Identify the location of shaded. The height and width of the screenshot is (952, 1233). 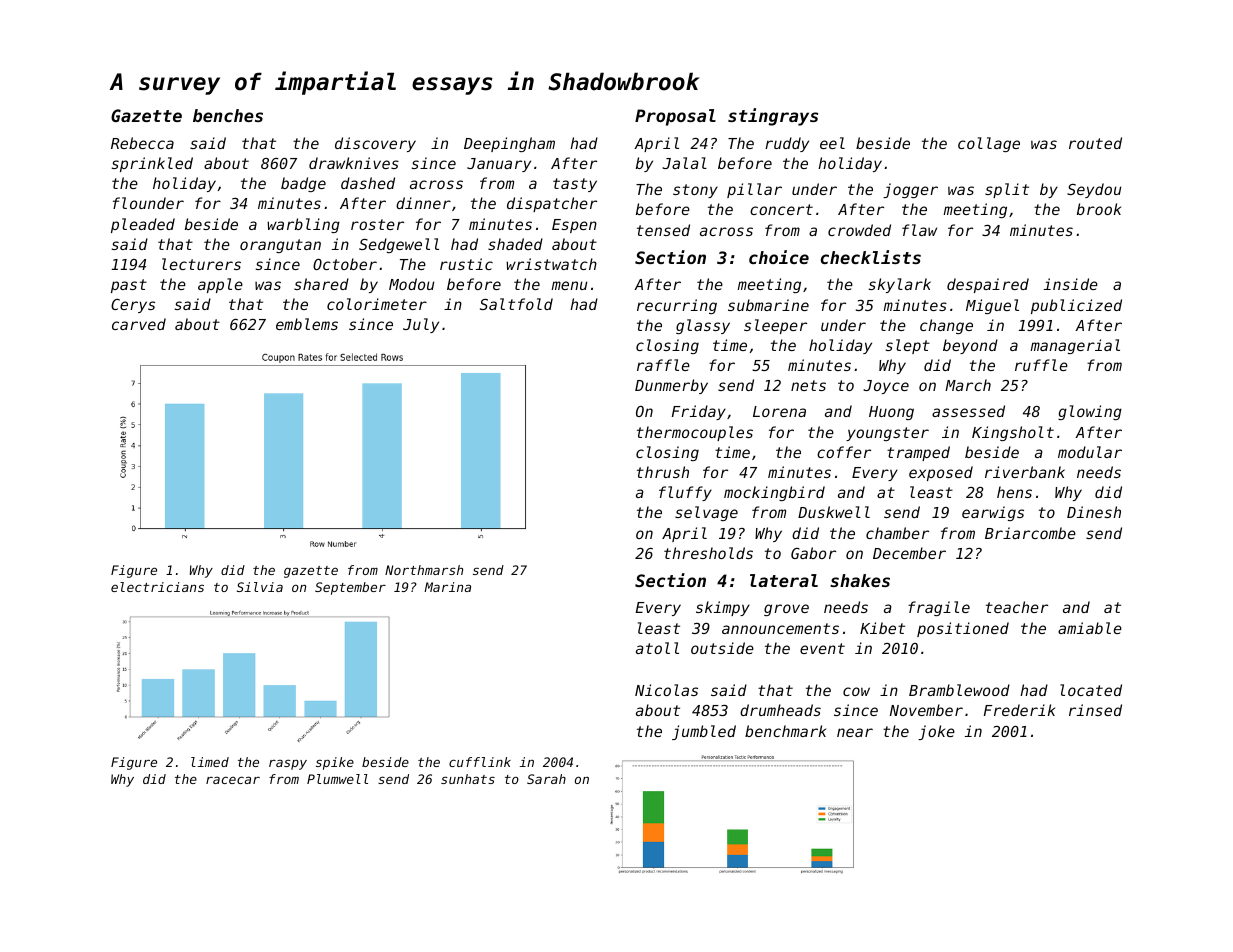
(515, 244).
